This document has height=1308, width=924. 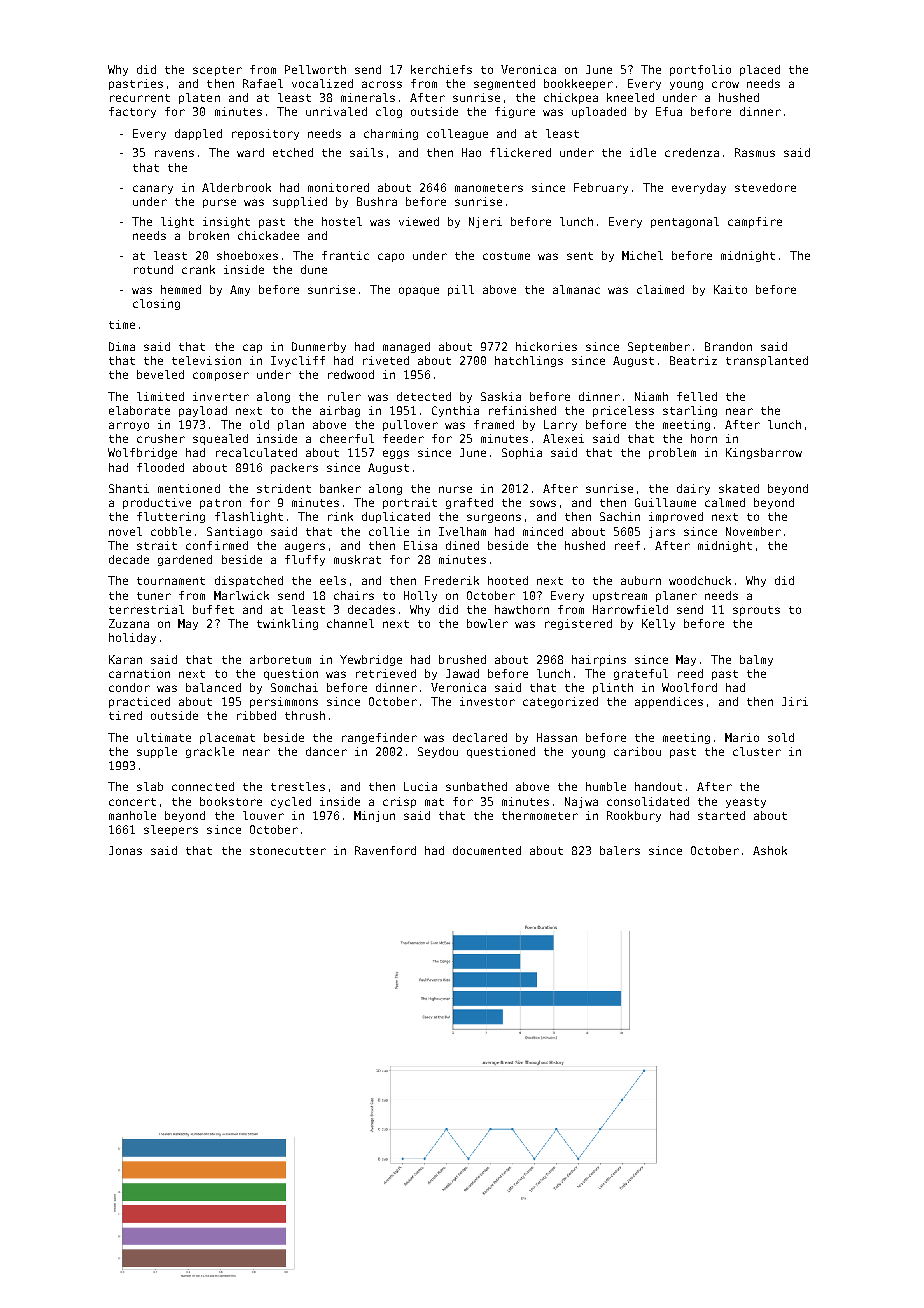 I want to click on opaque, so click(x=419, y=291).
